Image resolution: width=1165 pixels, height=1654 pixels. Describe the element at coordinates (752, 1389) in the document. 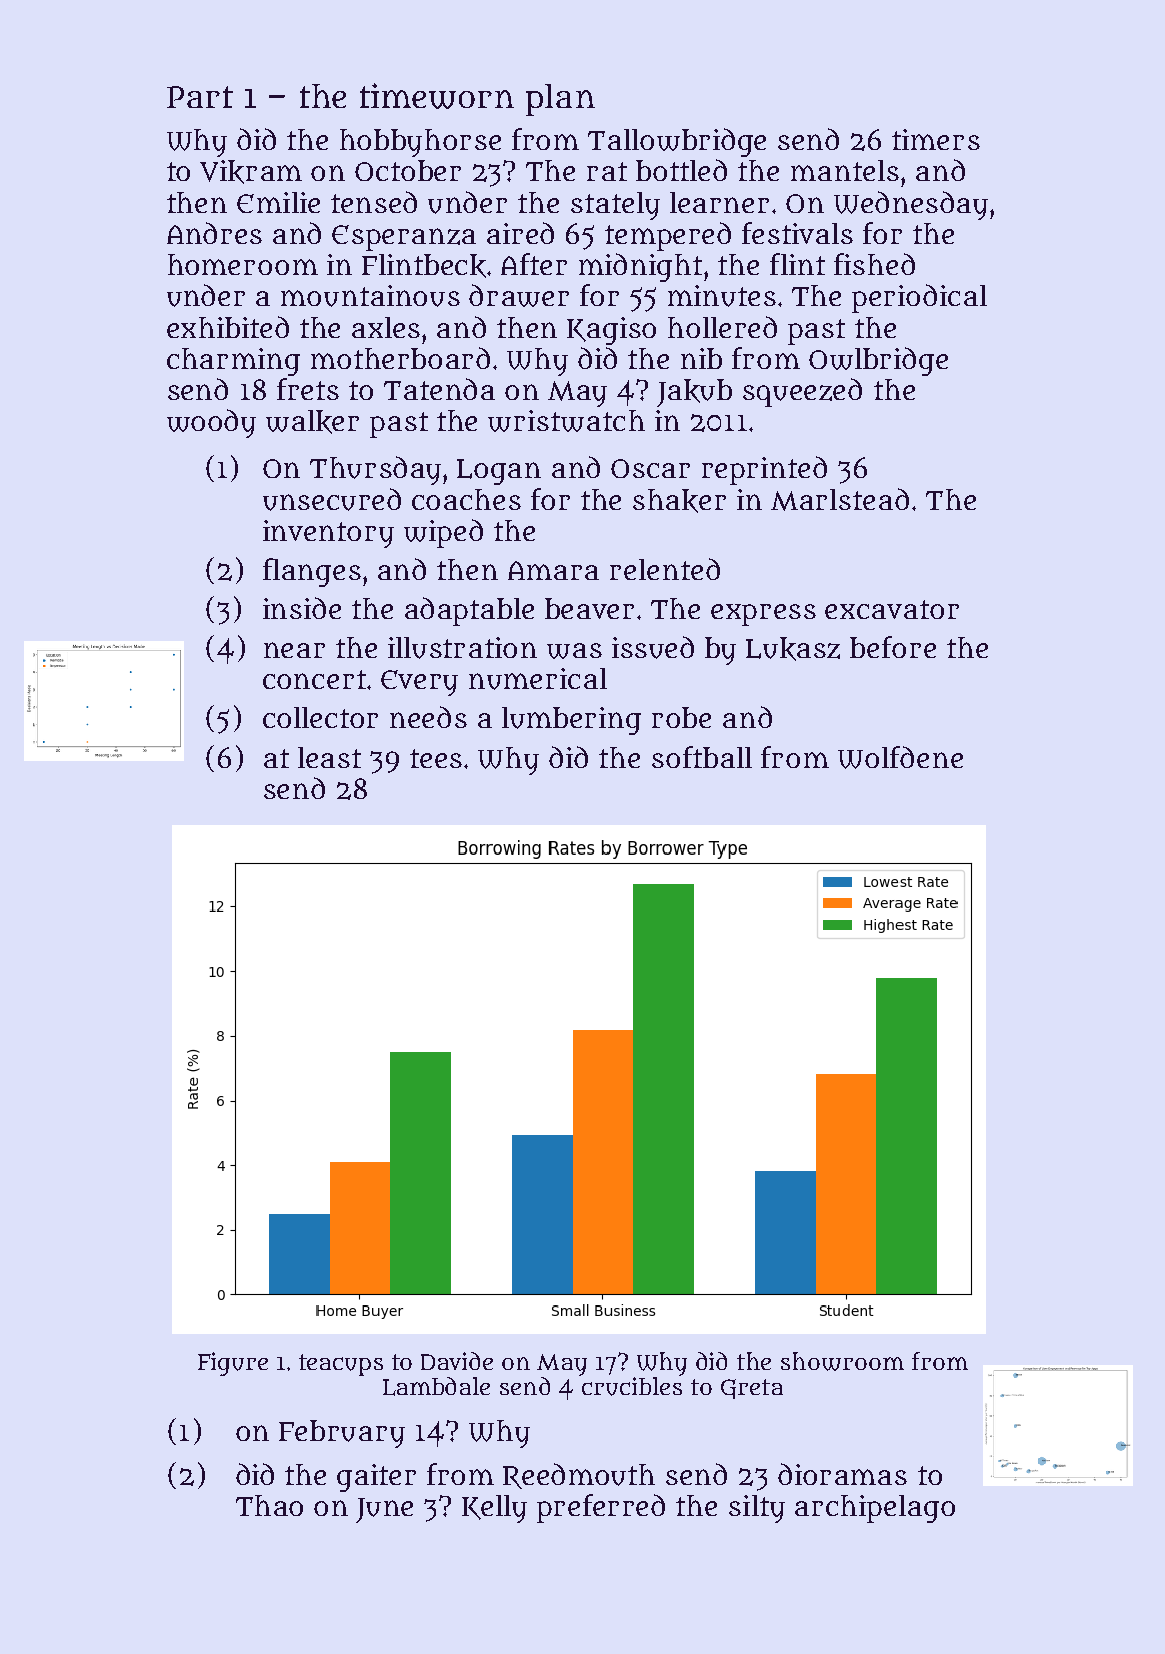

I see `Greta` at that location.
